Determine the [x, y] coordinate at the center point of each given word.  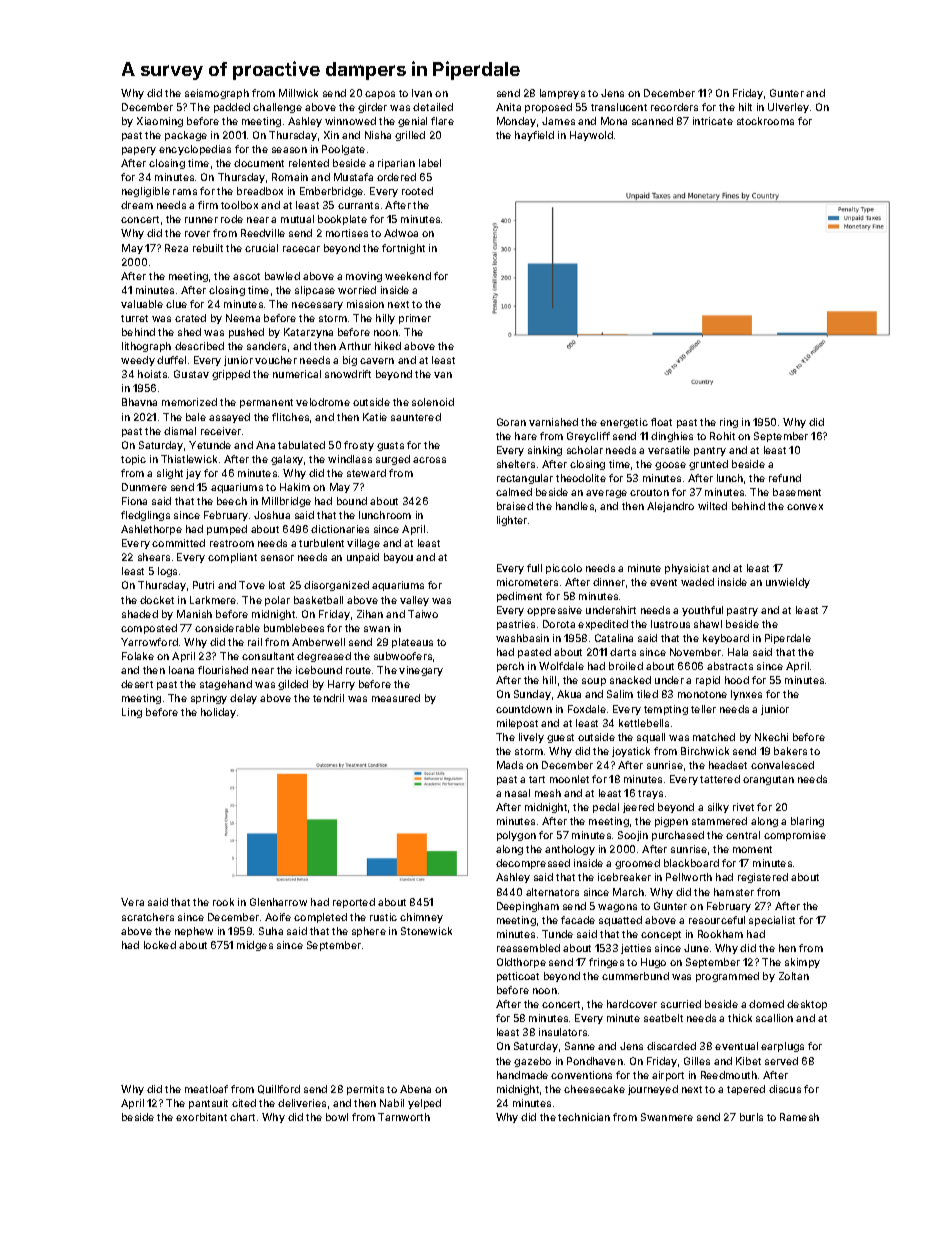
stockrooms [765, 121]
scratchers [148, 917]
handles [575, 506]
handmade [522, 1075]
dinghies [672, 437]
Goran [511, 422]
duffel [171, 360]
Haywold [591, 136]
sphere [369, 932]
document [259, 163]
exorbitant [201, 1117]
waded [697, 582]
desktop [807, 1005]
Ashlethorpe [151, 530]
